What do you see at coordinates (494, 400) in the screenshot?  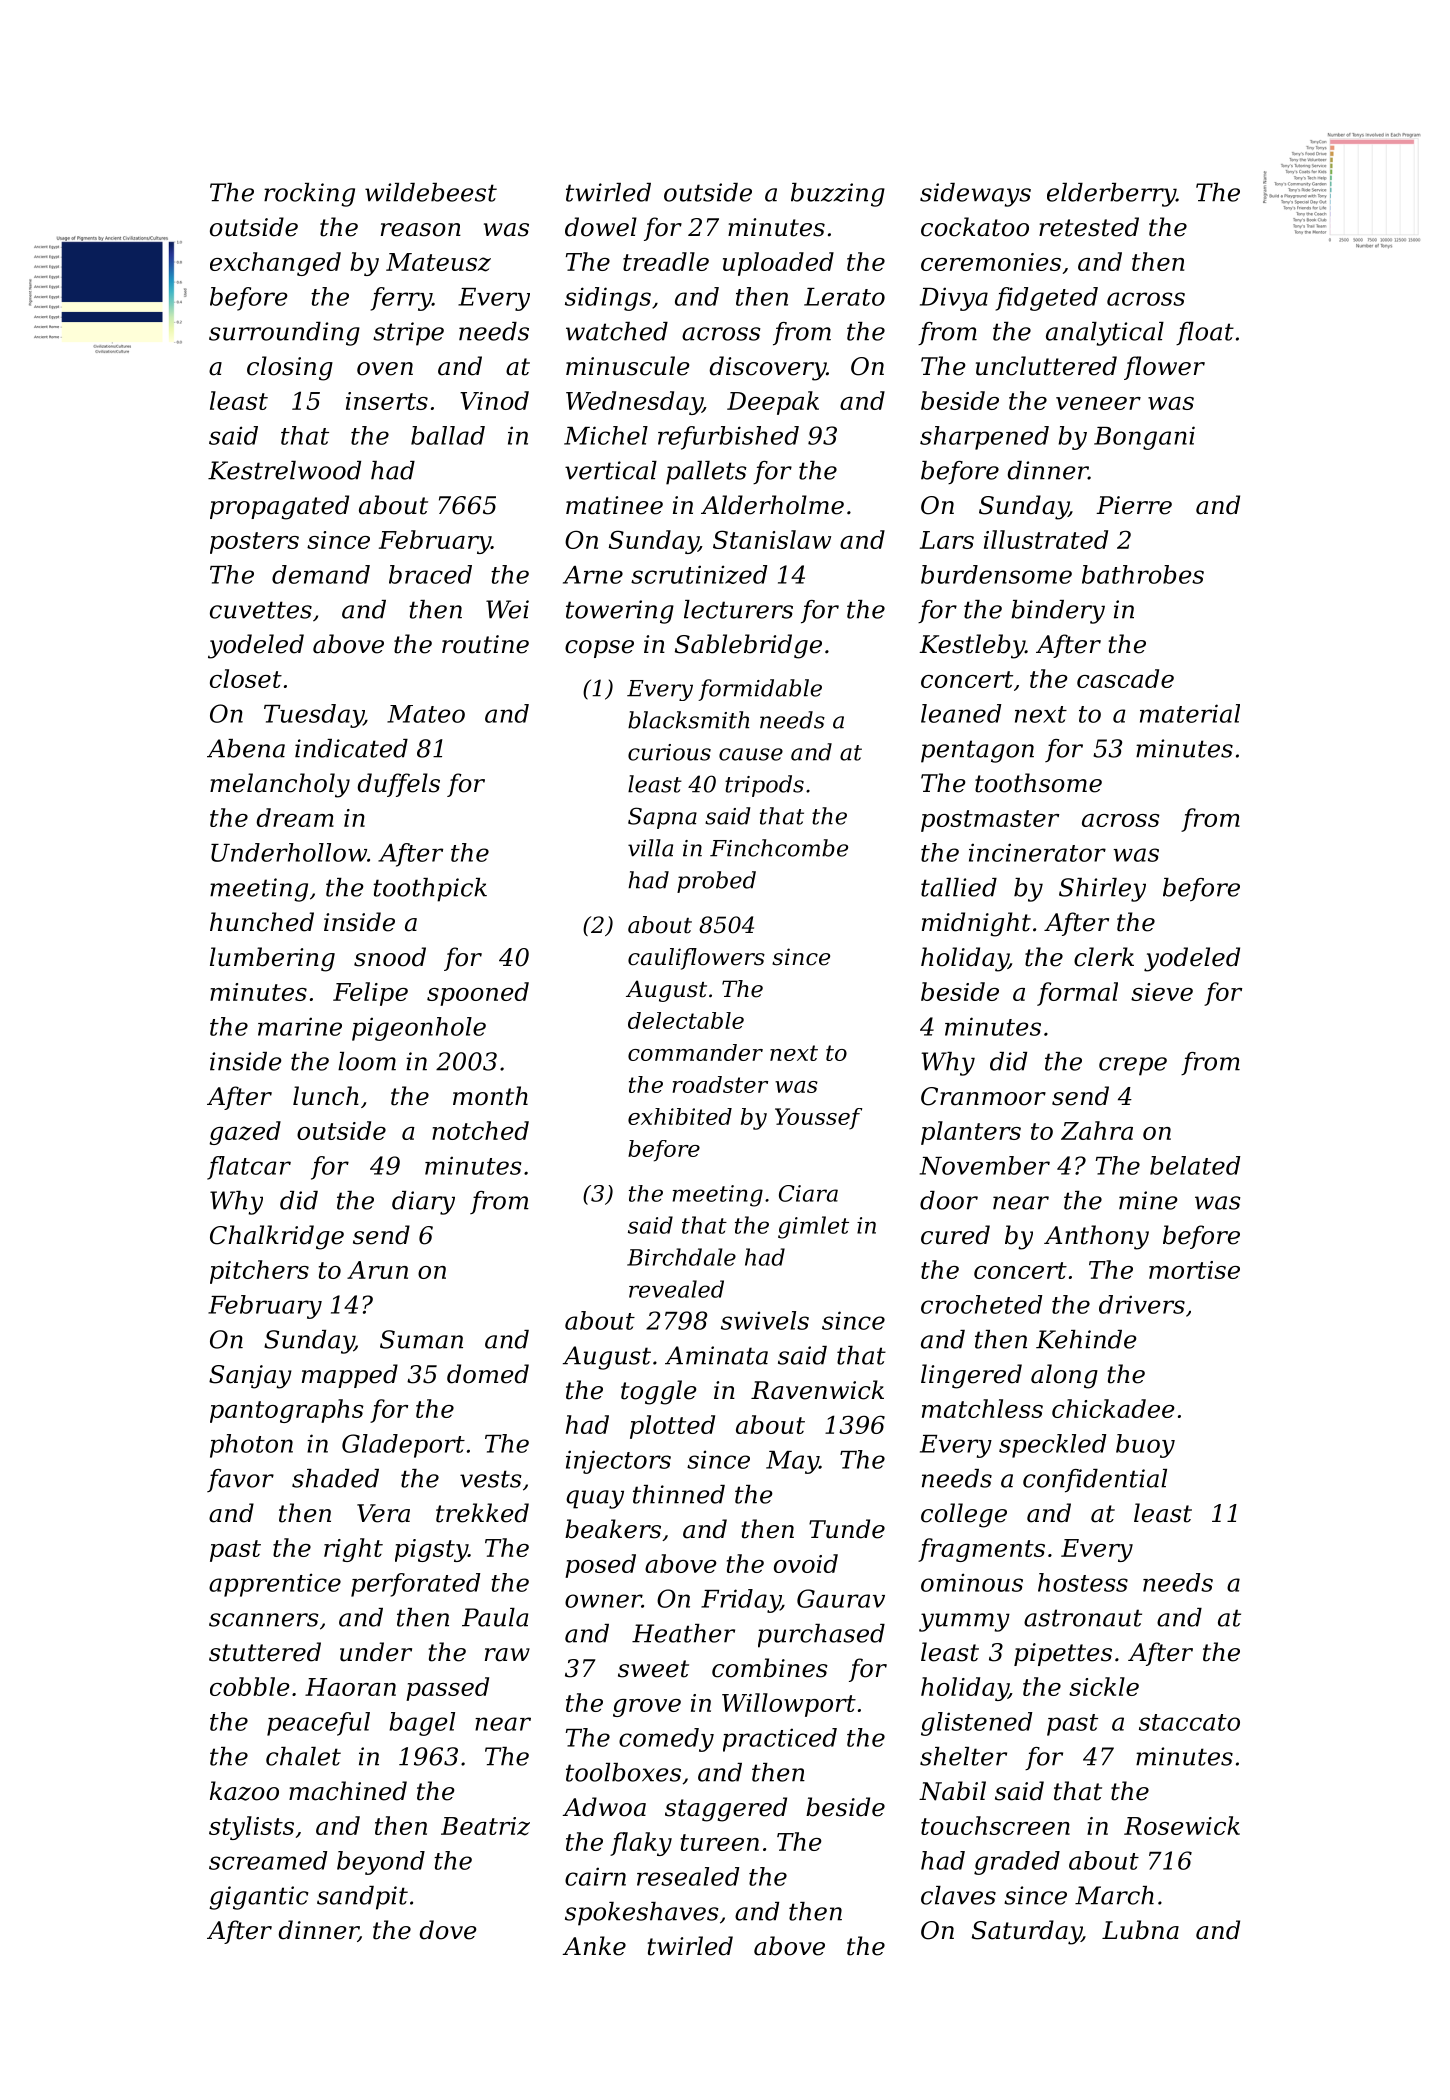 I see `Vinod` at bounding box center [494, 400].
